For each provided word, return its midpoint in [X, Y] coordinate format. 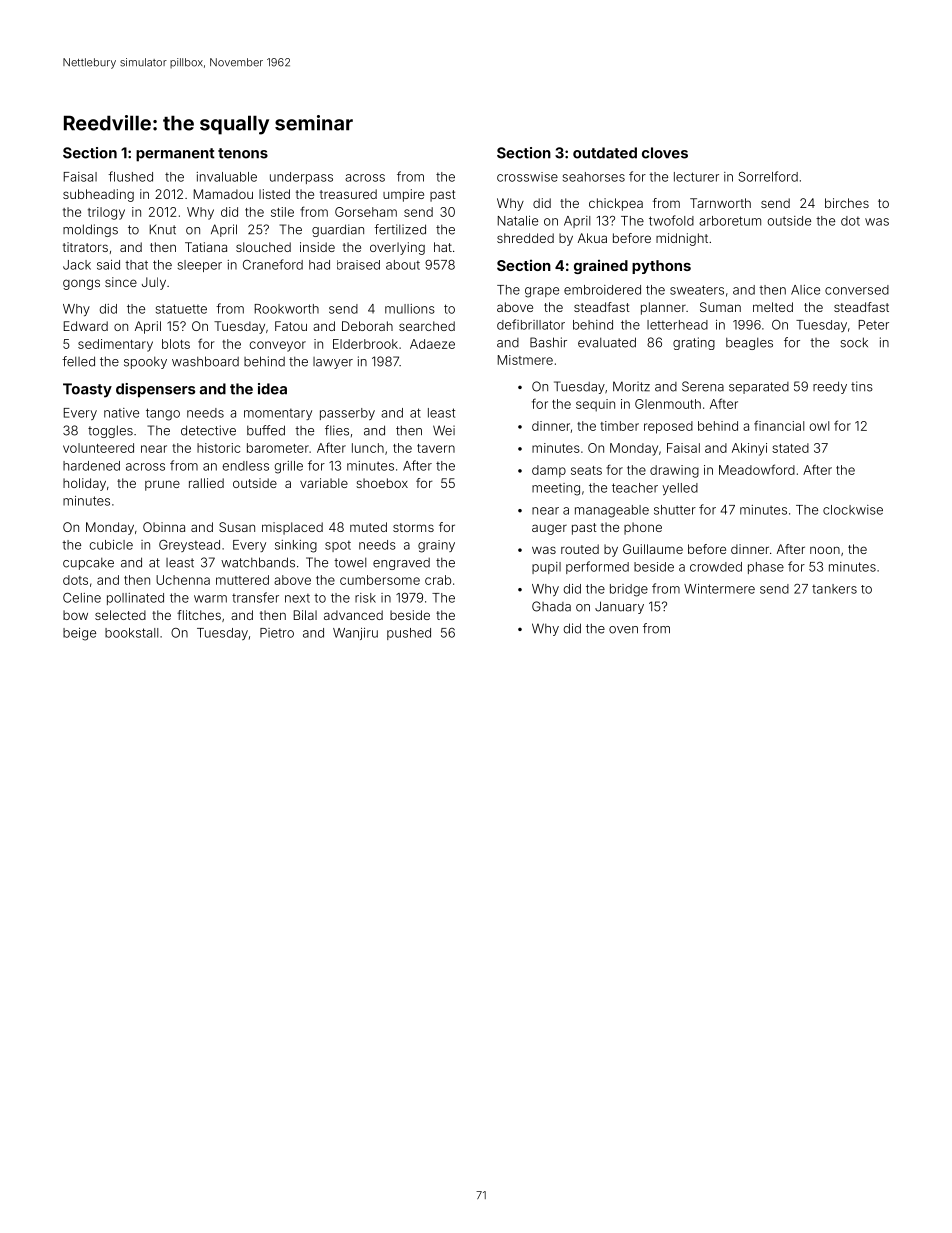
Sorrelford [768, 176]
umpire [403, 195]
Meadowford [757, 469]
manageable [612, 511]
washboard [205, 361]
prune [162, 485]
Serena [703, 386]
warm [210, 599]
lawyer [333, 363]
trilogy [106, 213]
